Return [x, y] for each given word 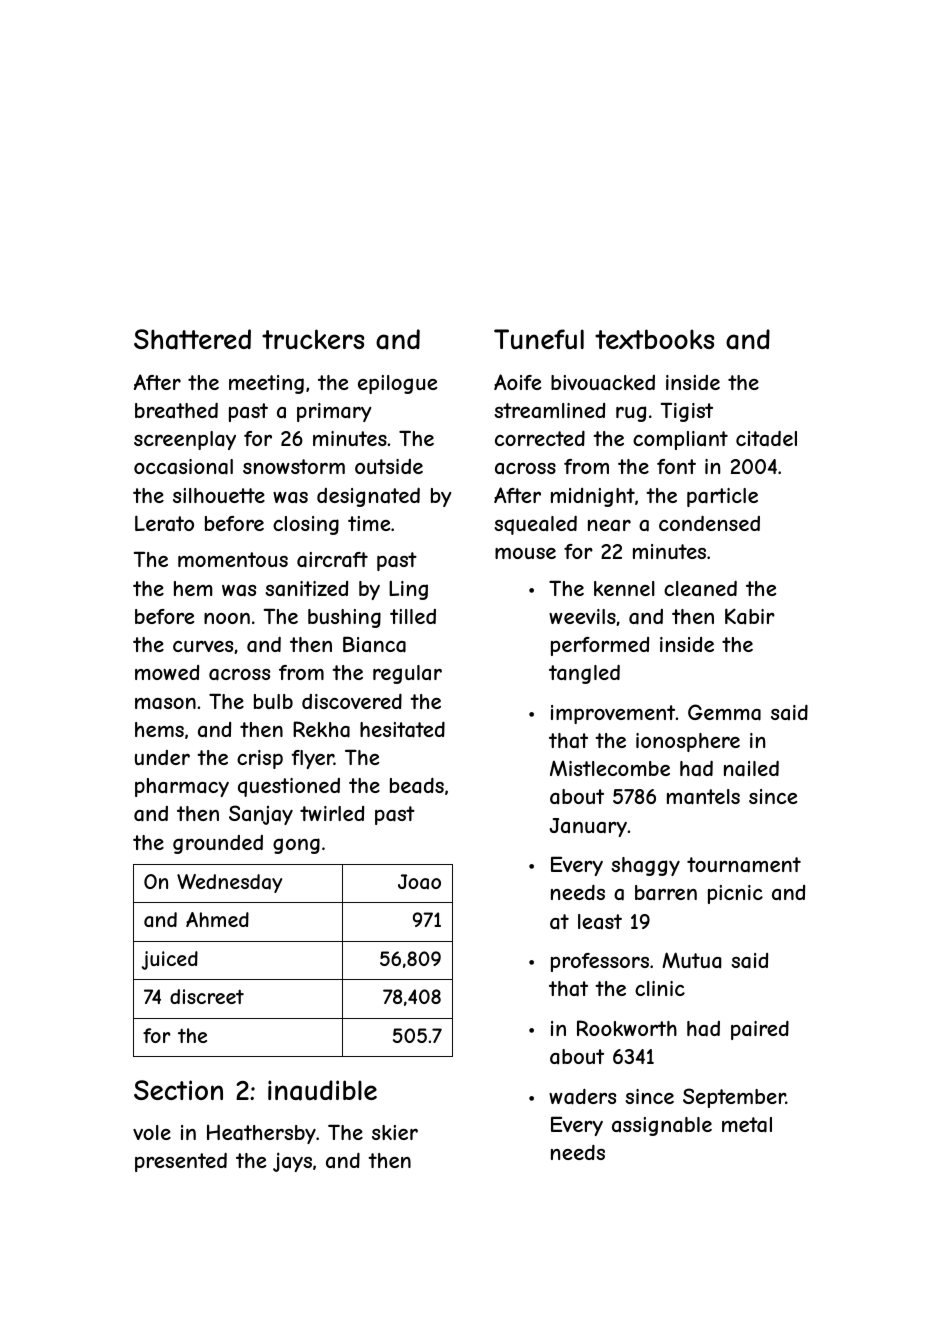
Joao [419, 881]
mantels [703, 797]
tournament [744, 865]
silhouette [219, 495]
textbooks [654, 339]
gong [296, 846]
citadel [766, 438]
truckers [313, 339]
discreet [207, 996]
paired [760, 1030]
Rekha [321, 729]
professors [600, 962]
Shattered [192, 339]
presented [181, 1162]
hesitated [402, 729]
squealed [535, 525]
